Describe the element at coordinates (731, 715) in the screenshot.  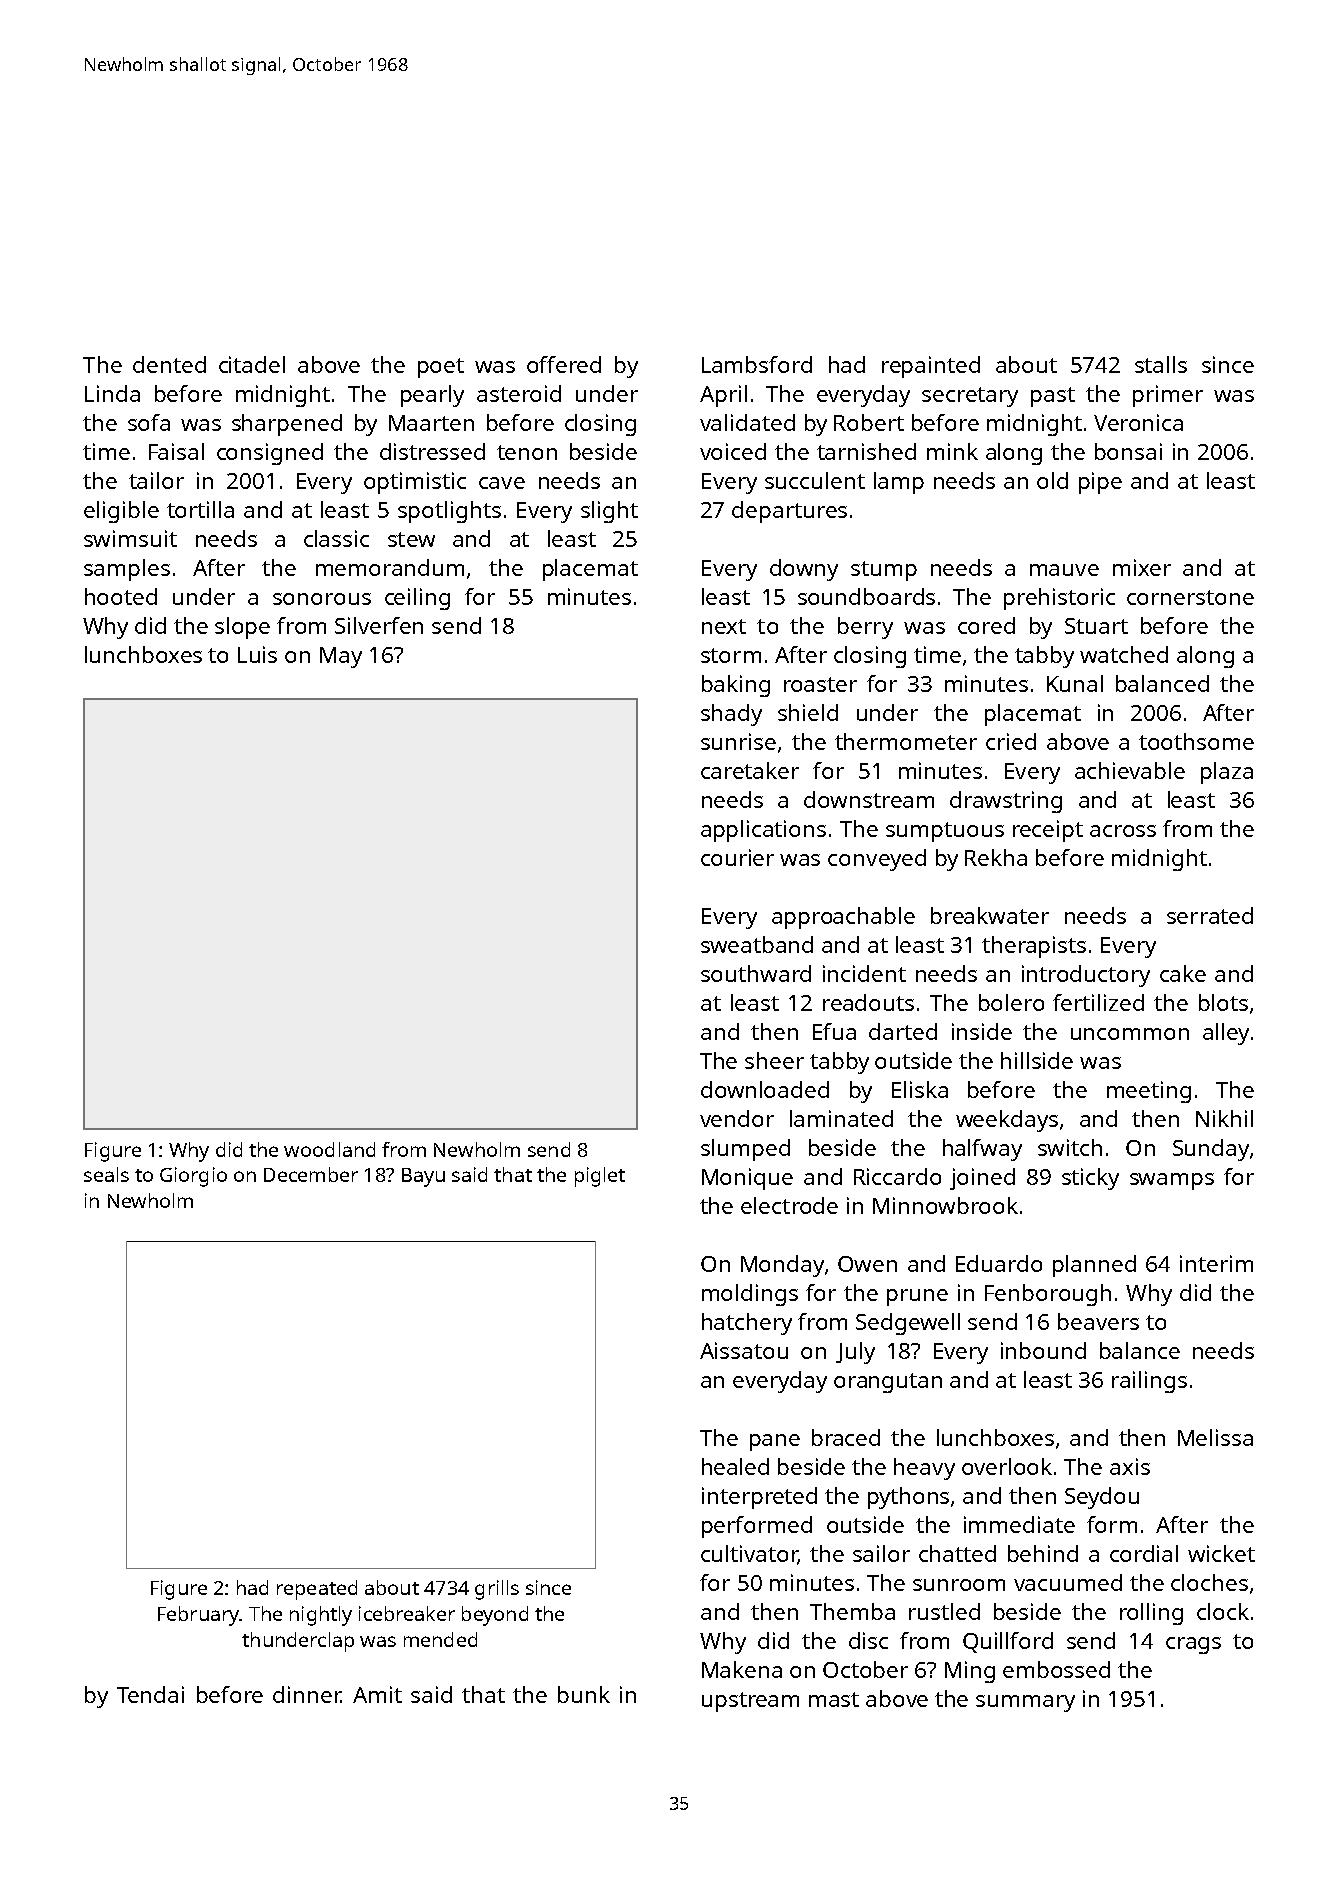
I see `shady` at that location.
